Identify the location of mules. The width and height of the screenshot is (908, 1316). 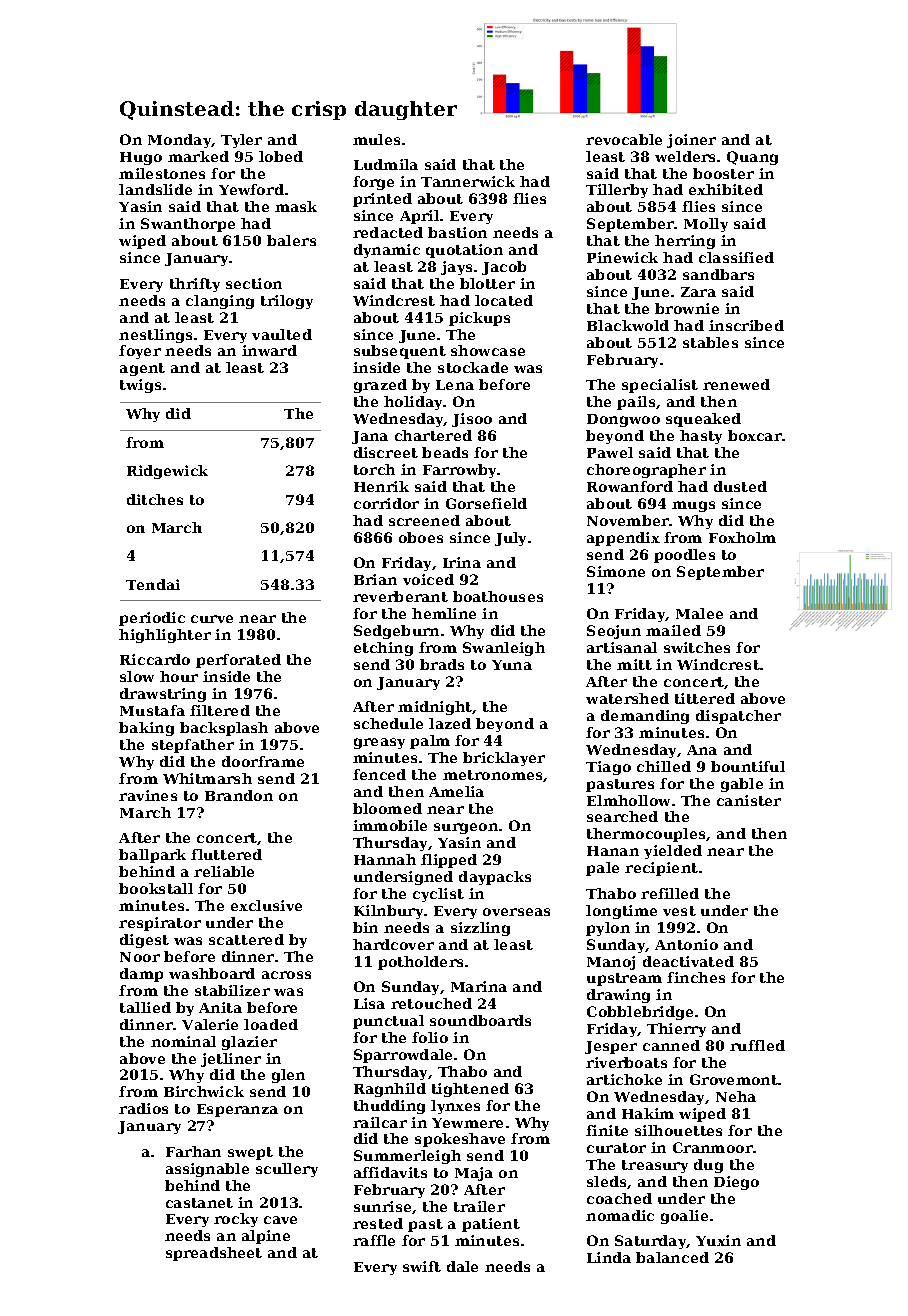
(376, 139).
